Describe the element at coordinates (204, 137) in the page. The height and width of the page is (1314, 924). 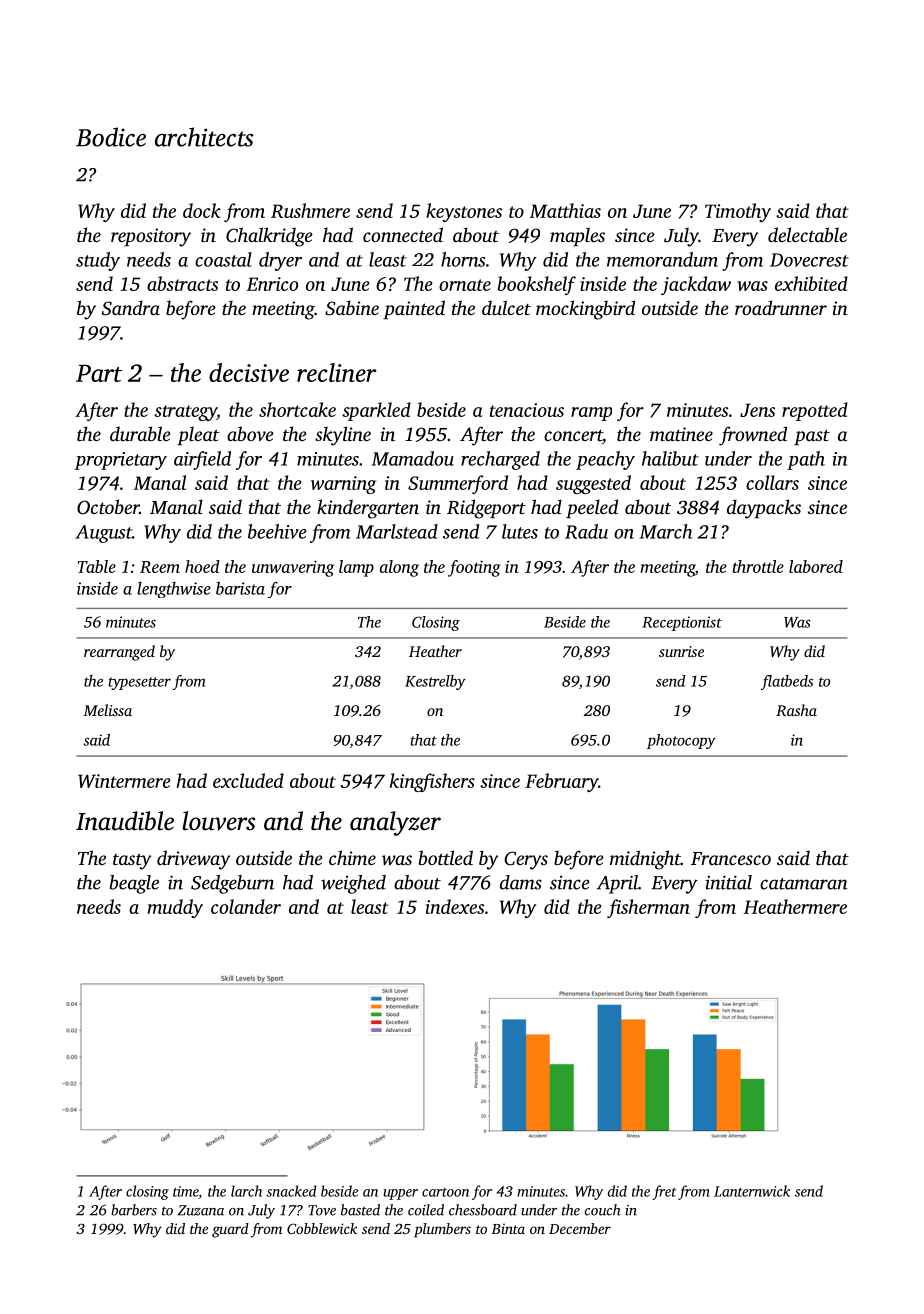
I see `architects` at that location.
